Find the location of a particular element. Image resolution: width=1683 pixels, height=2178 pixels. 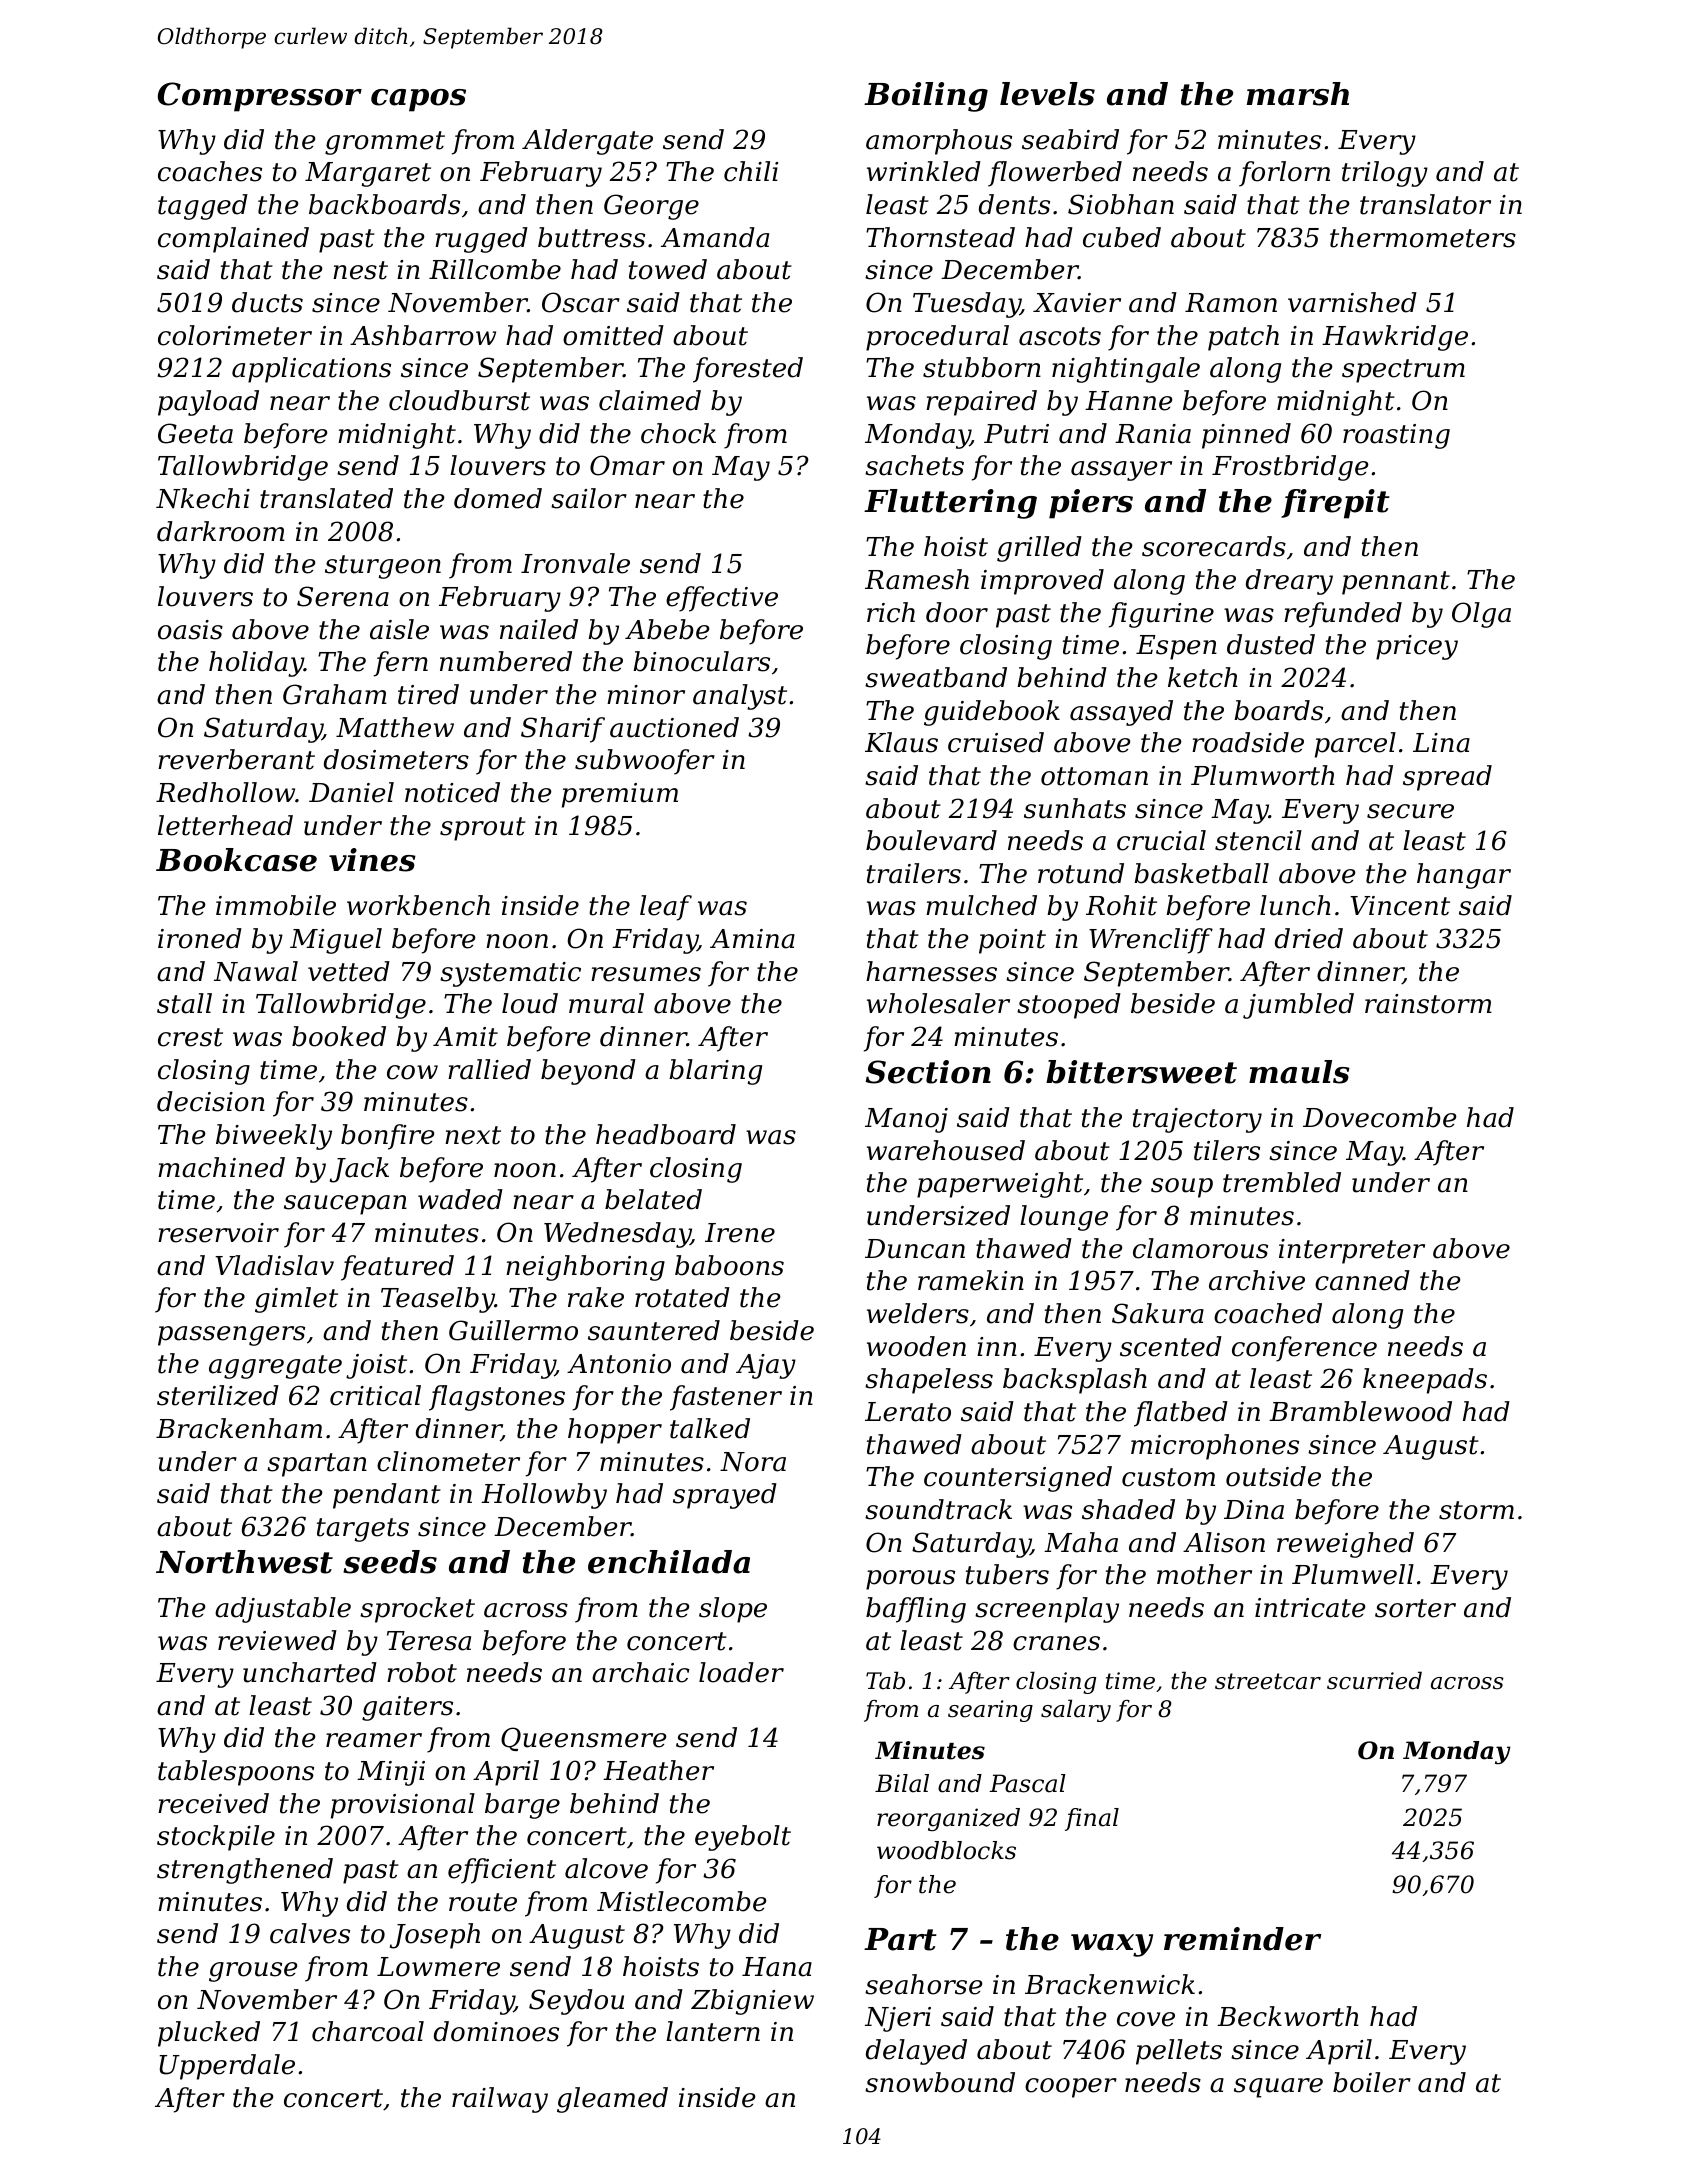

Klaus is located at coordinates (901, 742).
